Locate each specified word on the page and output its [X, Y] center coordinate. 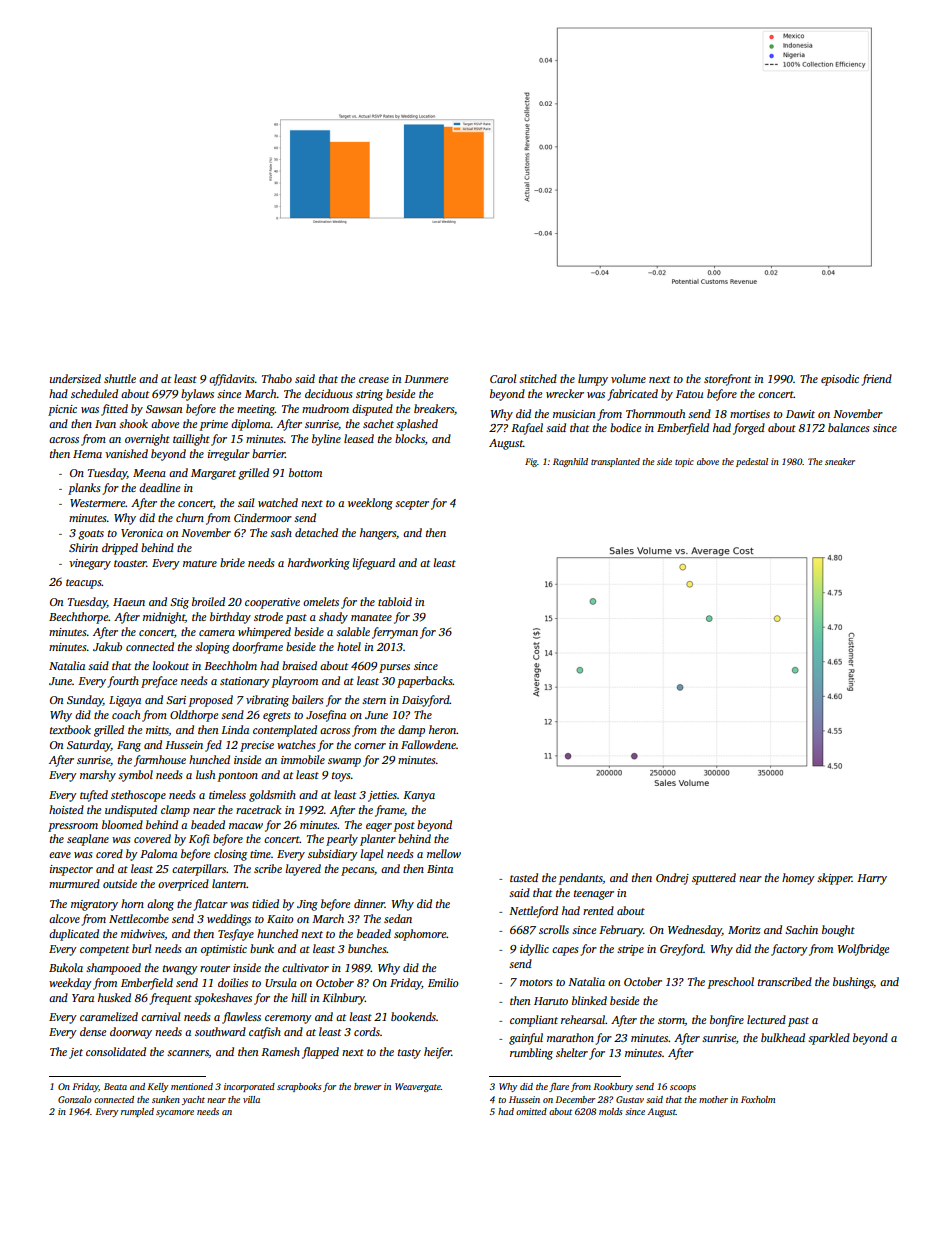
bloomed [122, 824]
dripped [120, 549]
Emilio [443, 982]
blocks [410, 438]
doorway [131, 1033]
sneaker [840, 461]
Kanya [419, 796]
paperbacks [425, 682]
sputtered [714, 879]
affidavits [232, 380]
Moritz [744, 930]
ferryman [395, 633]
